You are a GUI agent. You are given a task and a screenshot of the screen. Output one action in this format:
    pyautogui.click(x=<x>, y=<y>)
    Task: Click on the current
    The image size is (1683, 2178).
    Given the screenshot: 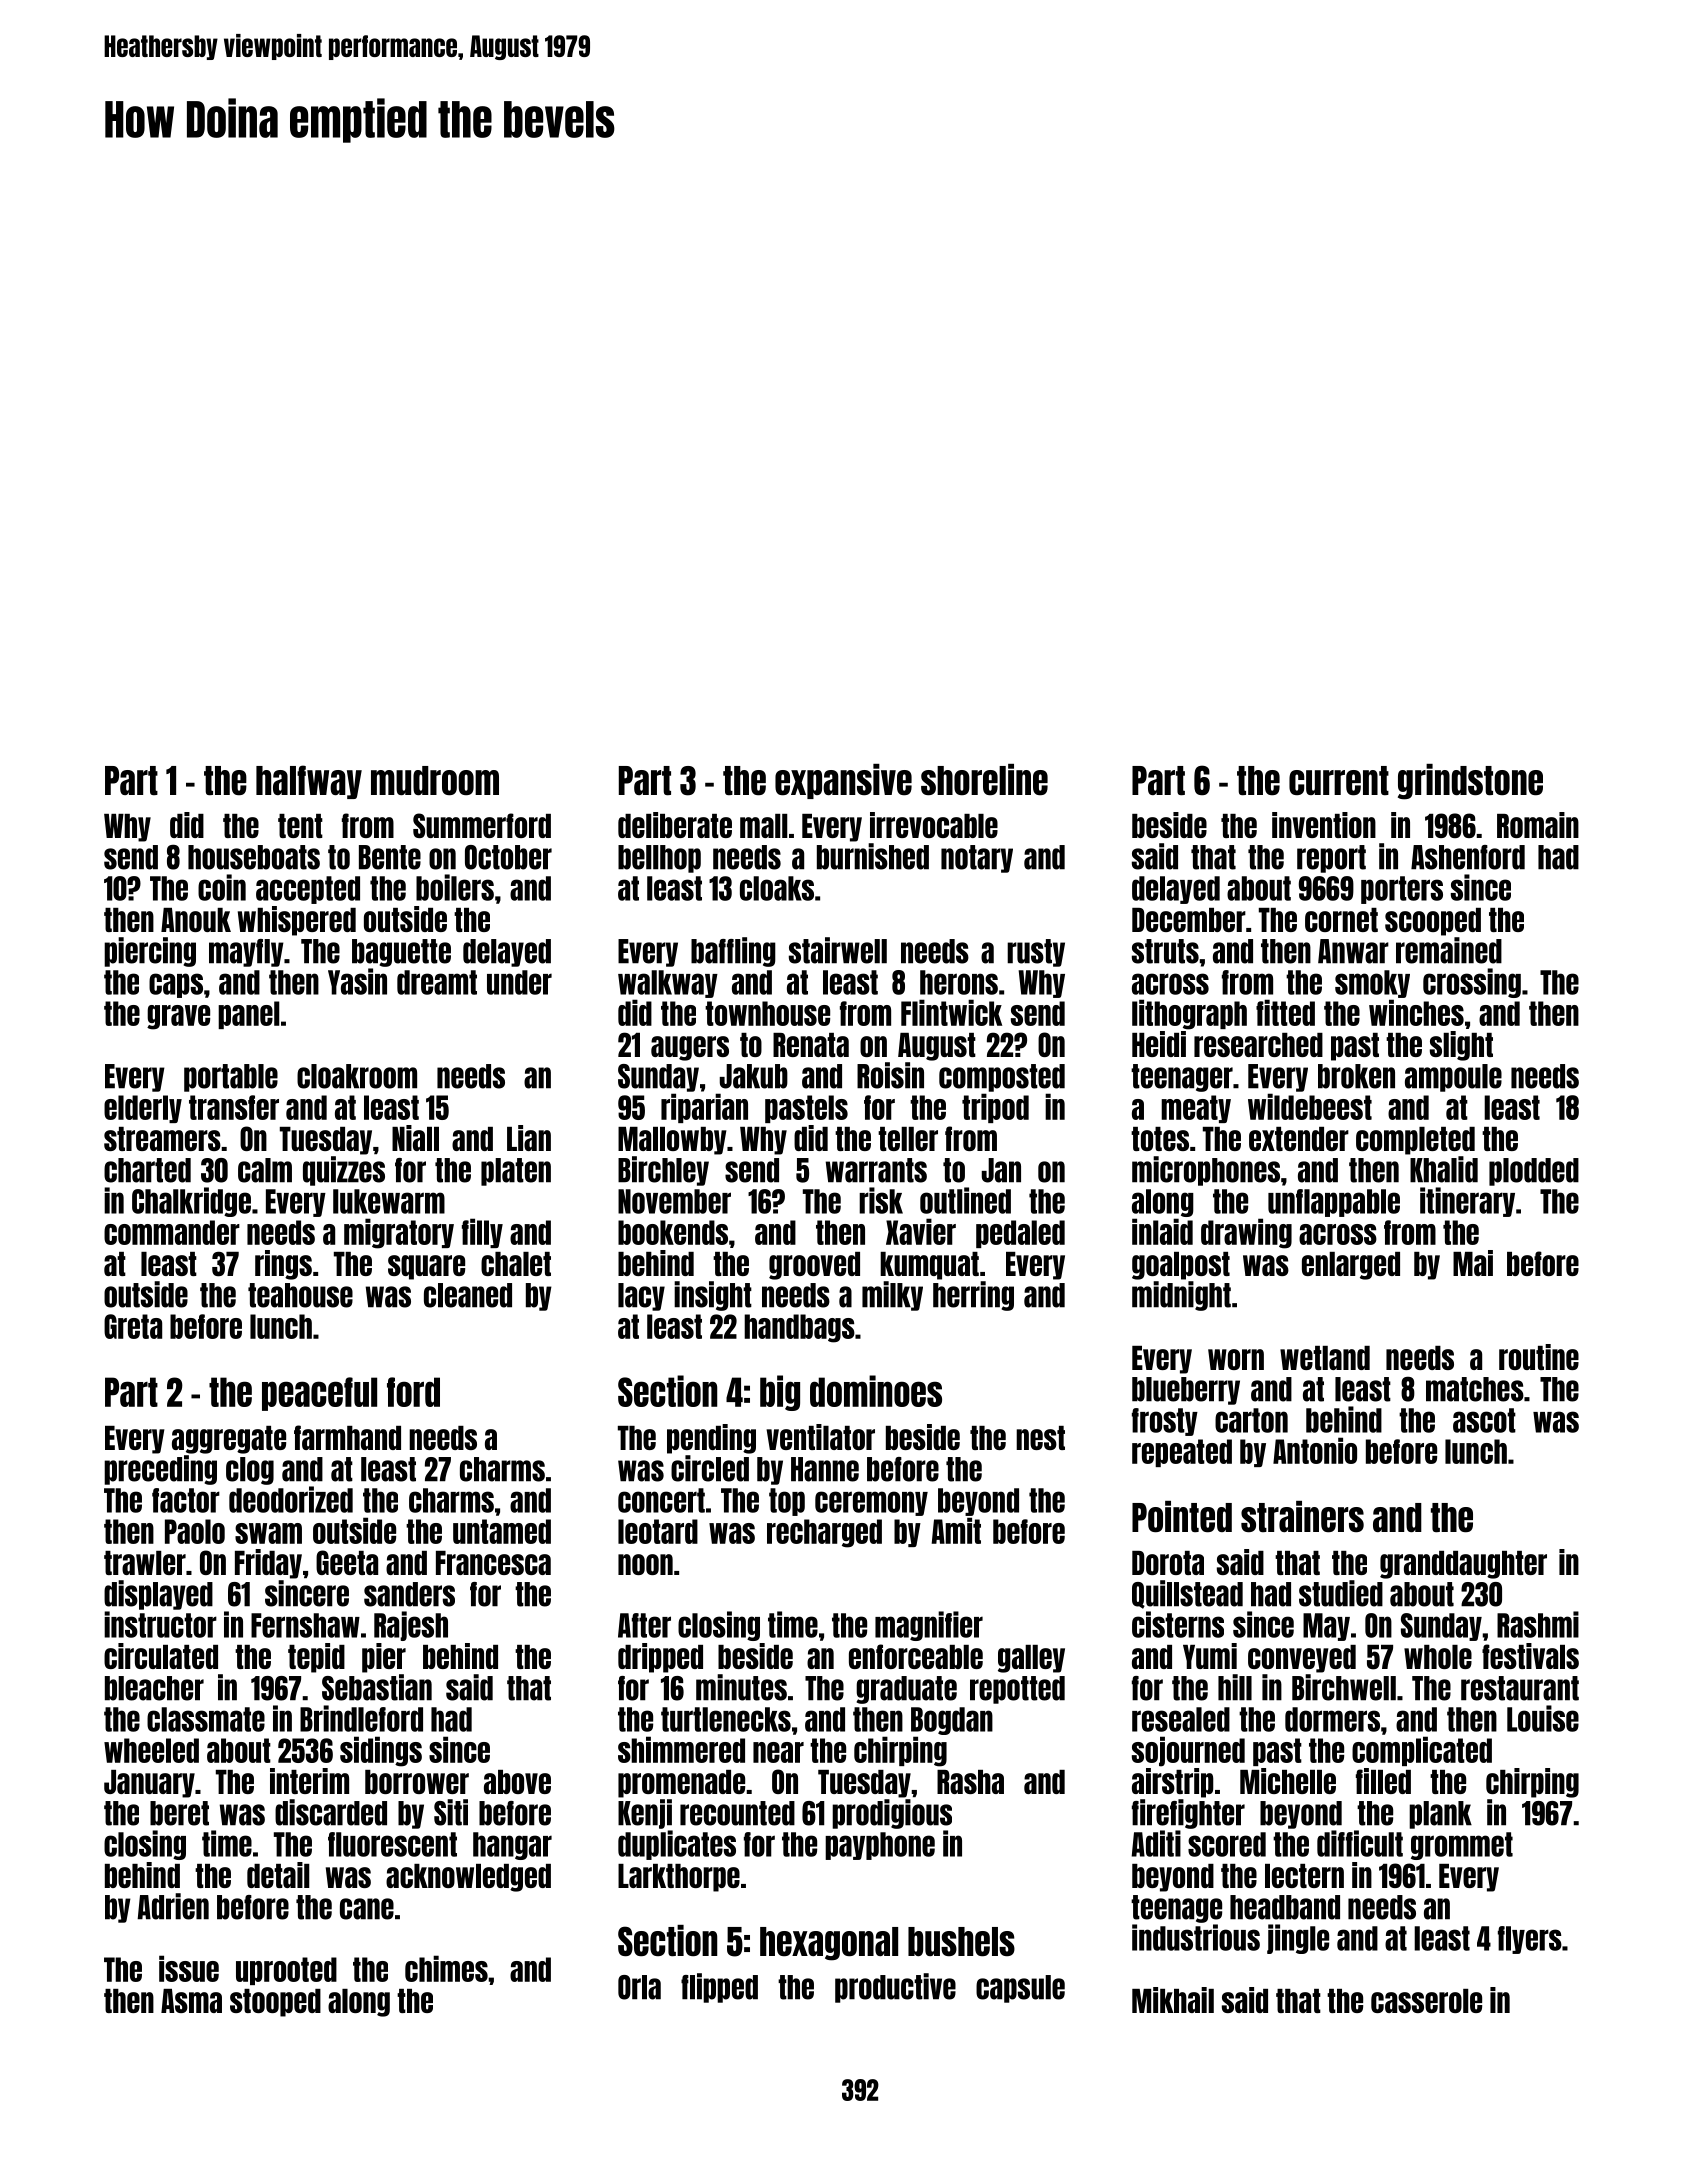 What is the action you would take?
    pyautogui.click(x=1339, y=781)
